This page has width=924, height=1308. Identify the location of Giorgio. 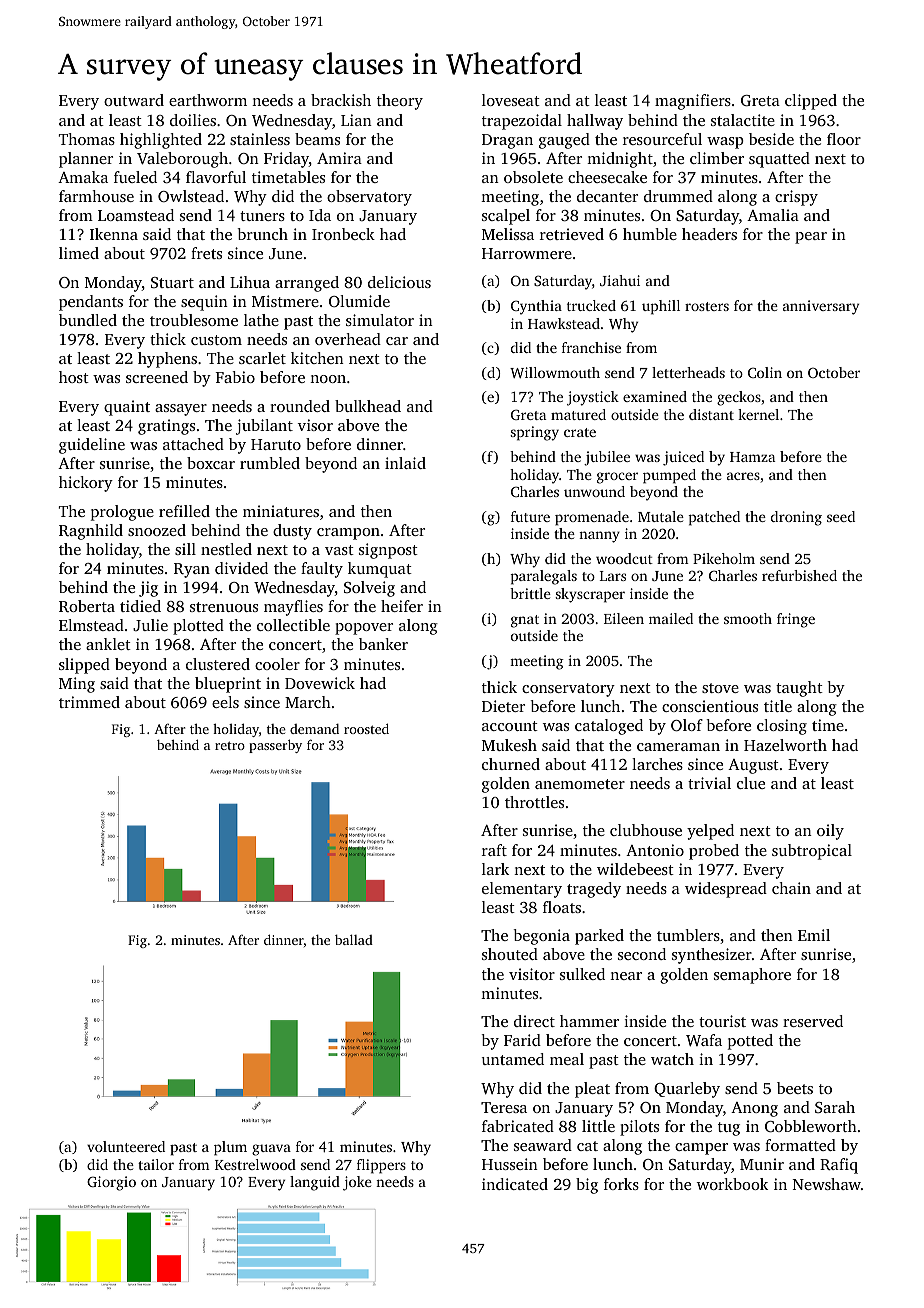
(111, 1183).
